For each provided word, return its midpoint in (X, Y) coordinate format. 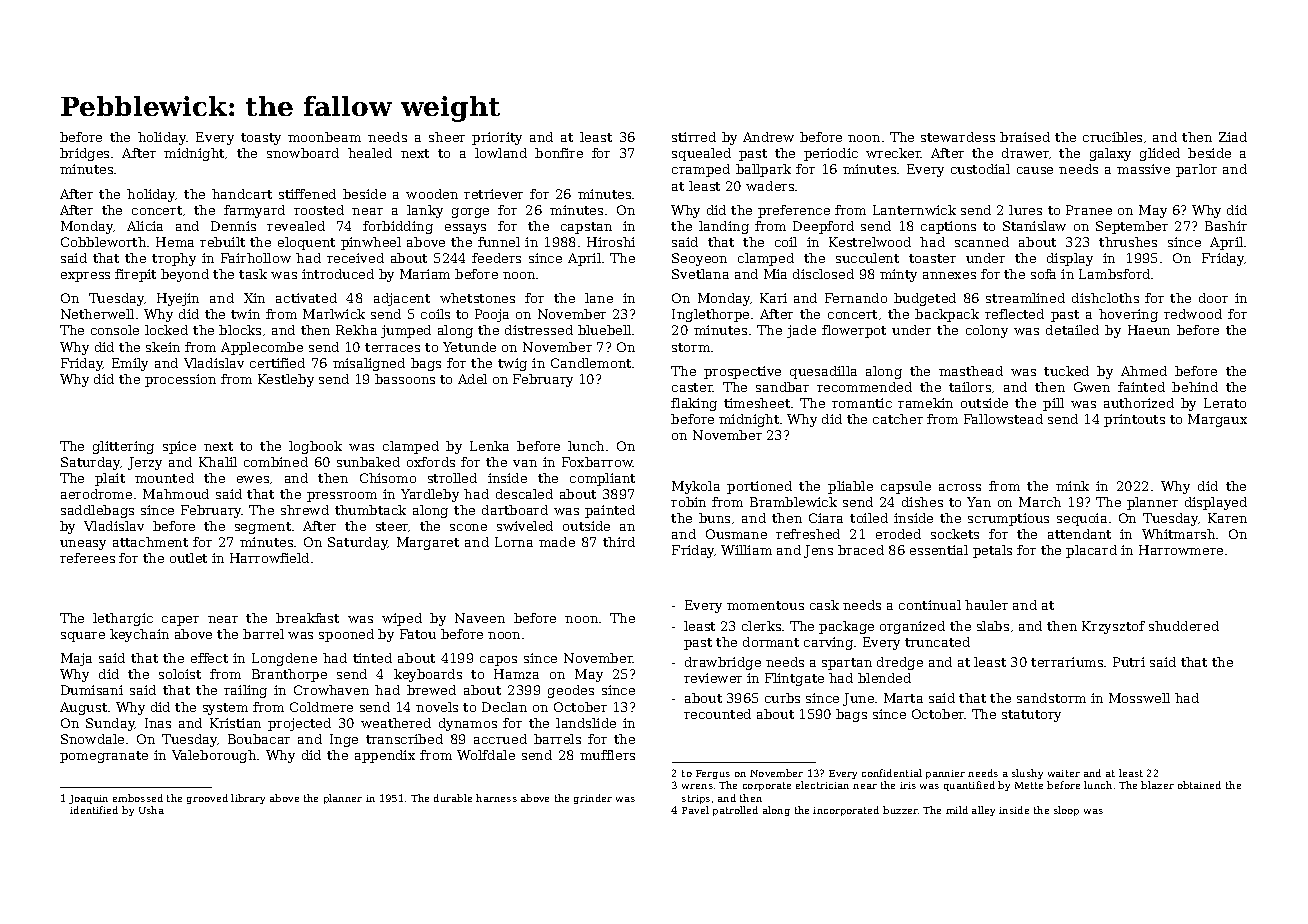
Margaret (428, 543)
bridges (84, 154)
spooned (346, 635)
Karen (1227, 518)
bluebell (604, 330)
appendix (385, 756)
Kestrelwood (870, 242)
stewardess (958, 137)
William (746, 550)
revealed (296, 226)
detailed (1072, 330)
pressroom (342, 497)
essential (939, 550)
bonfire (559, 153)
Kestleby (286, 380)
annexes (949, 275)
